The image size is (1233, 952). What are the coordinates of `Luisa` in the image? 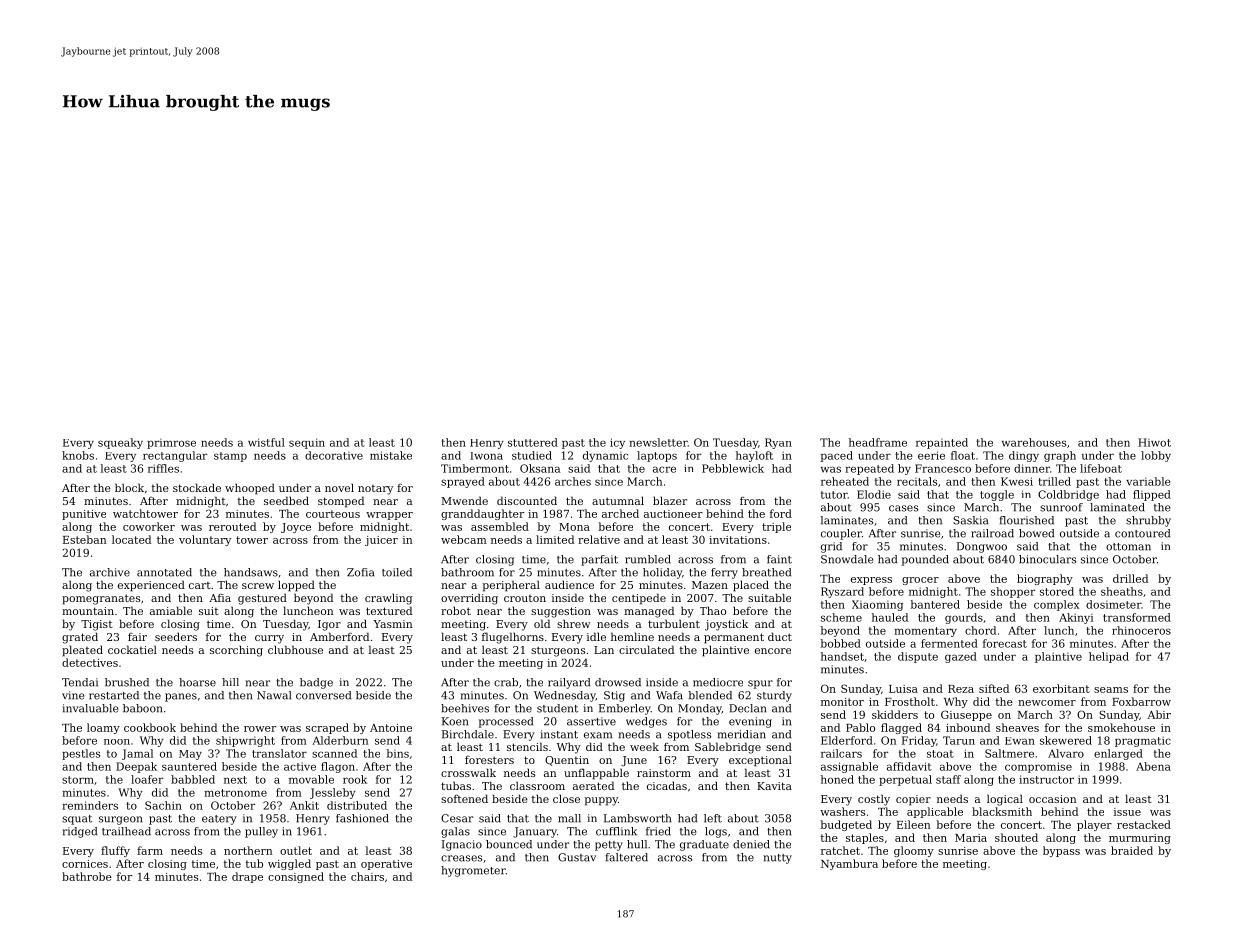 It's located at (903, 689).
